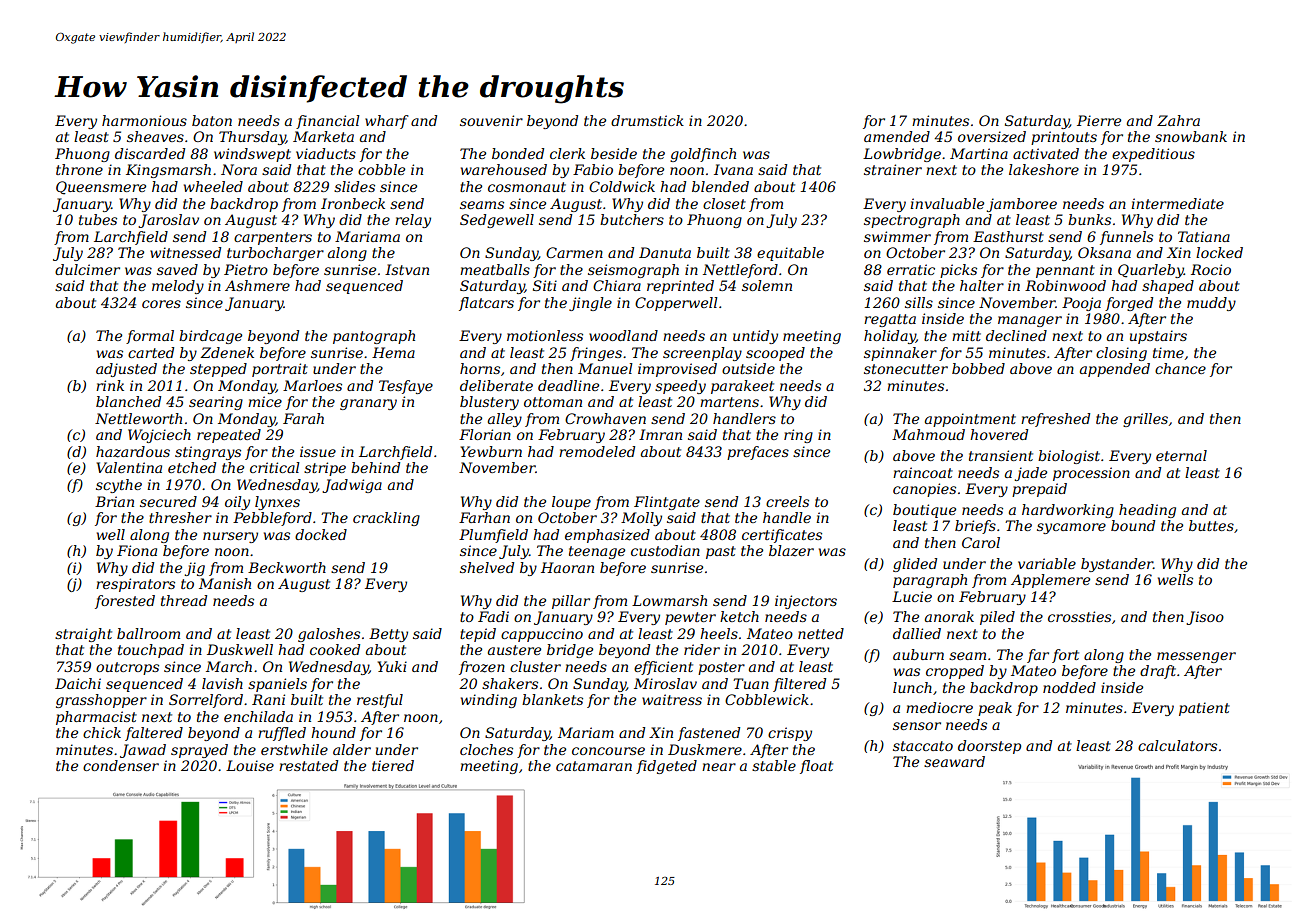 The image size is (1308, 924). I want to click on etched, so click(192, 467).
